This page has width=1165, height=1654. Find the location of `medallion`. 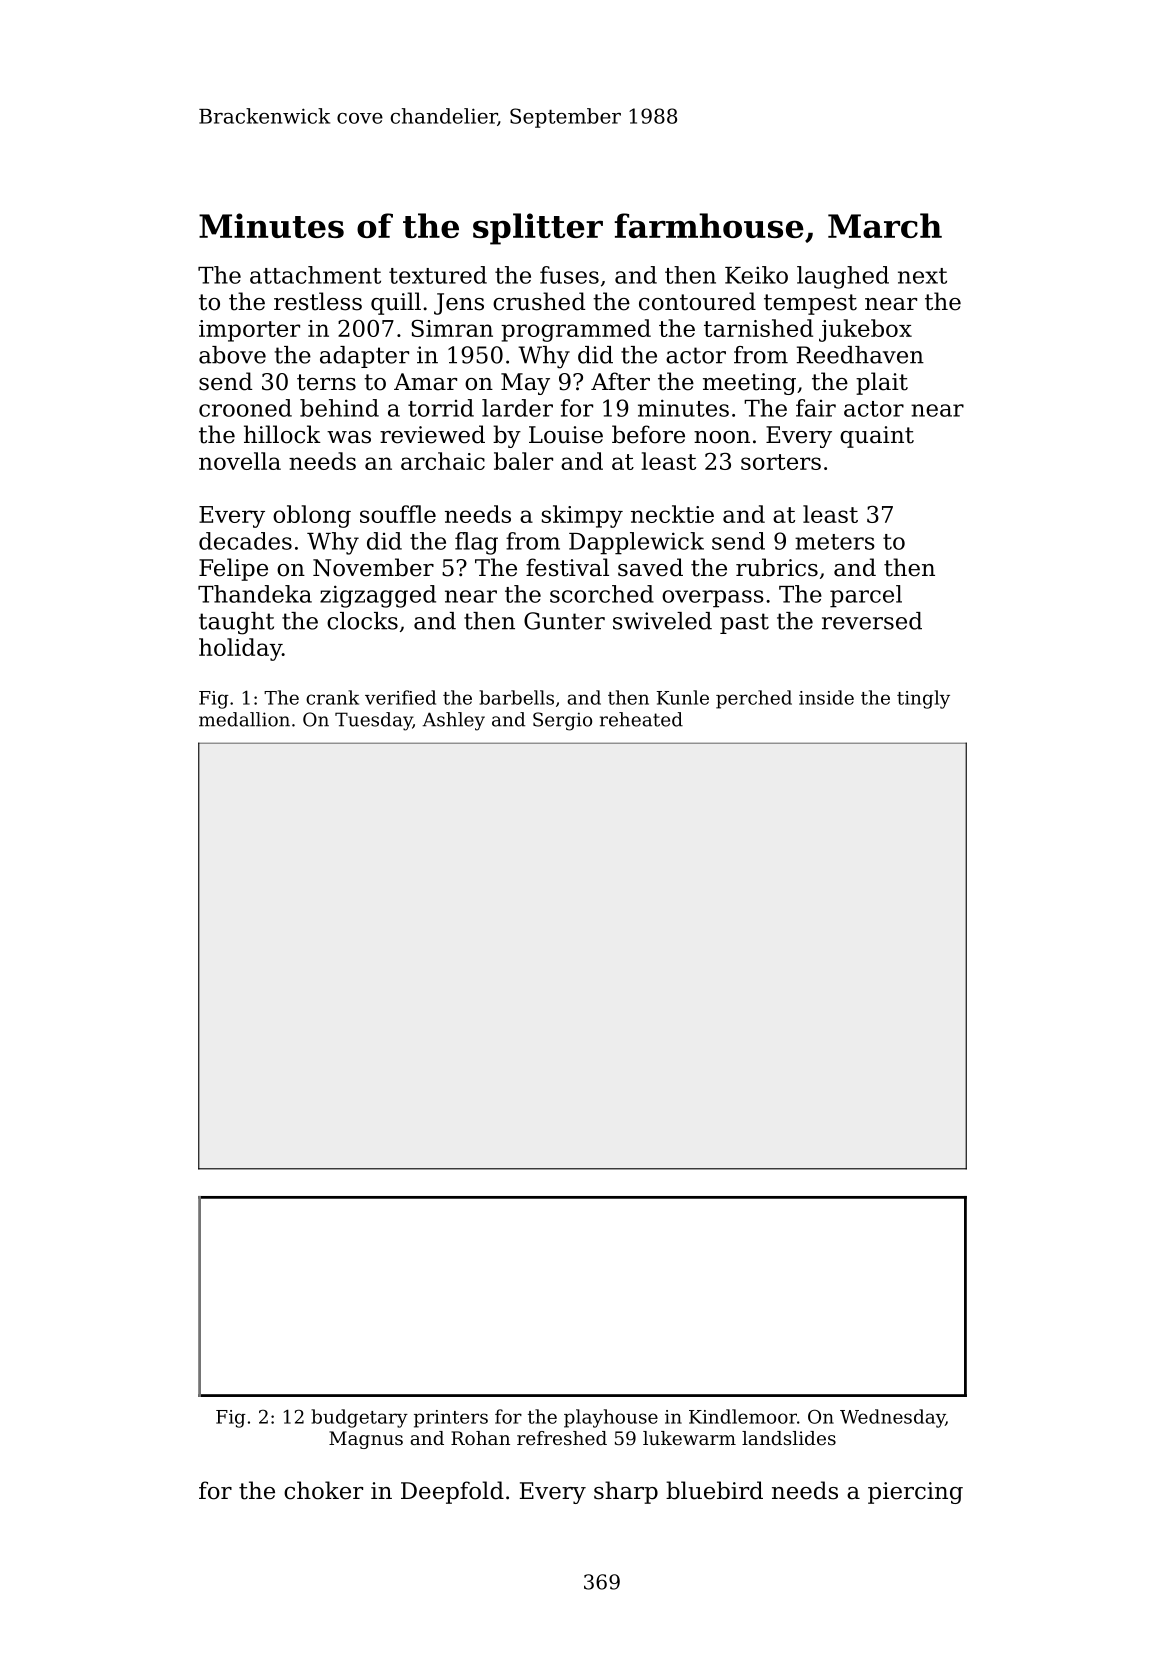

medallion is located at coordinates (244, 719).
